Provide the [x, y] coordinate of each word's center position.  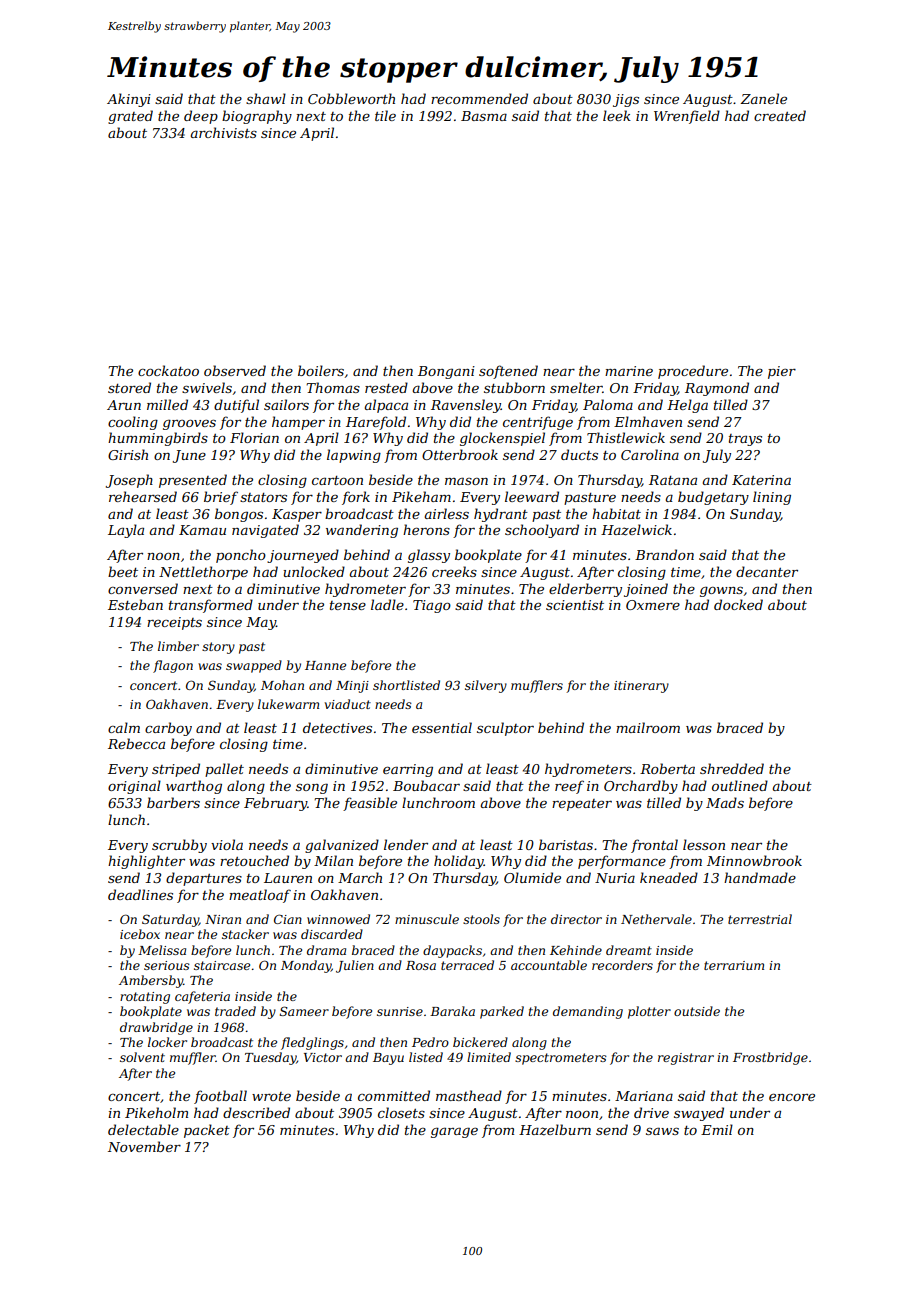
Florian [254, 437]
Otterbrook [460, 454]
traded [235, 1011]
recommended [479, 98]
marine [629, 371]
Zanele [763, 98]
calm [124, 727]
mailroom [648, 727]
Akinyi [129, 100]
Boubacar [426, 785]
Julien [355, 966]
